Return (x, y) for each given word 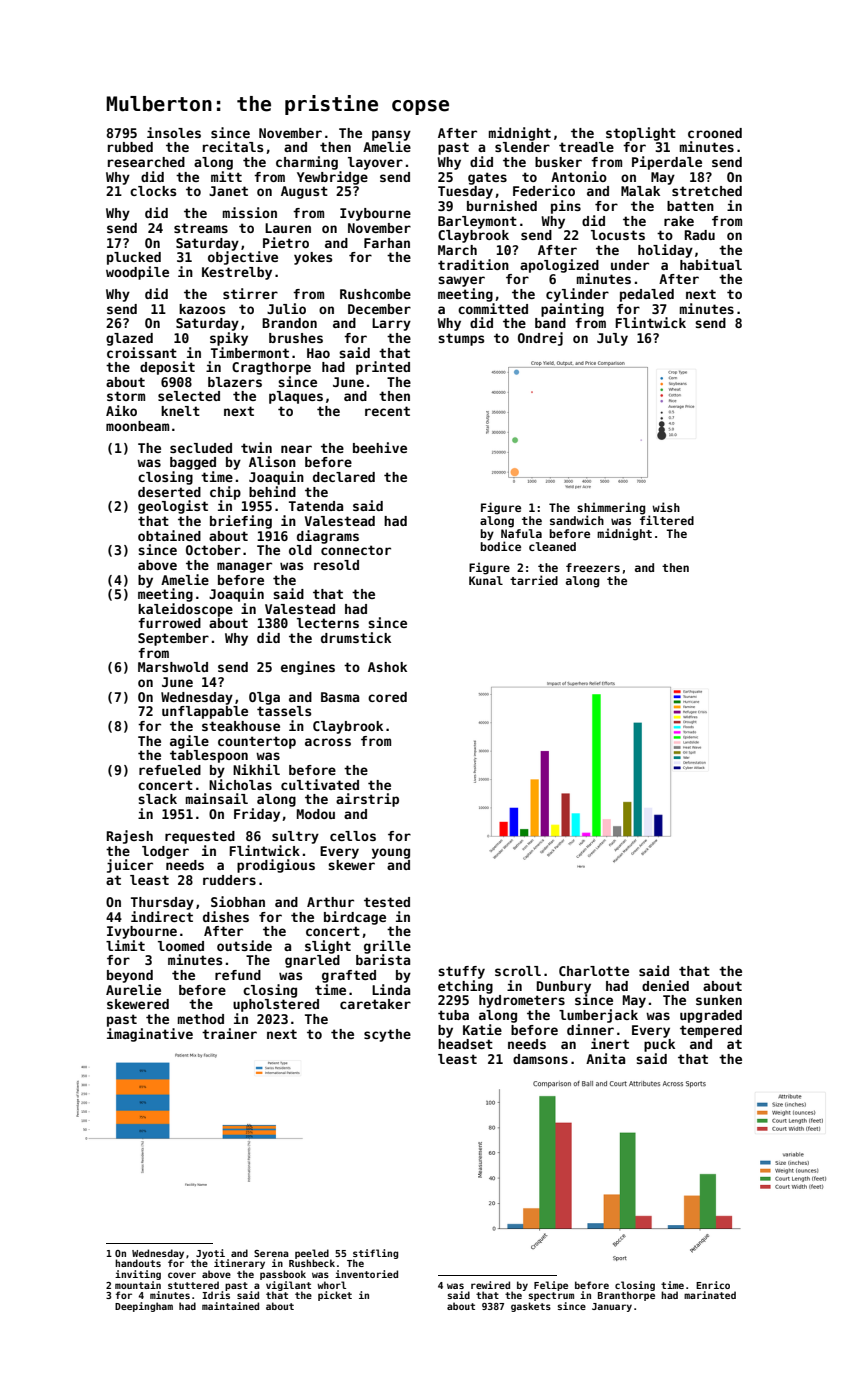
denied (665, 985)
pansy (391, 135)
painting (572, 310)
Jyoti (210, 1254)
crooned (715, 133)
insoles (174, 132)
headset (465, 1044)
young (391, 853)
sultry (295, 837)
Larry (391, 324)
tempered (711, 1031)
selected (189, 396)
